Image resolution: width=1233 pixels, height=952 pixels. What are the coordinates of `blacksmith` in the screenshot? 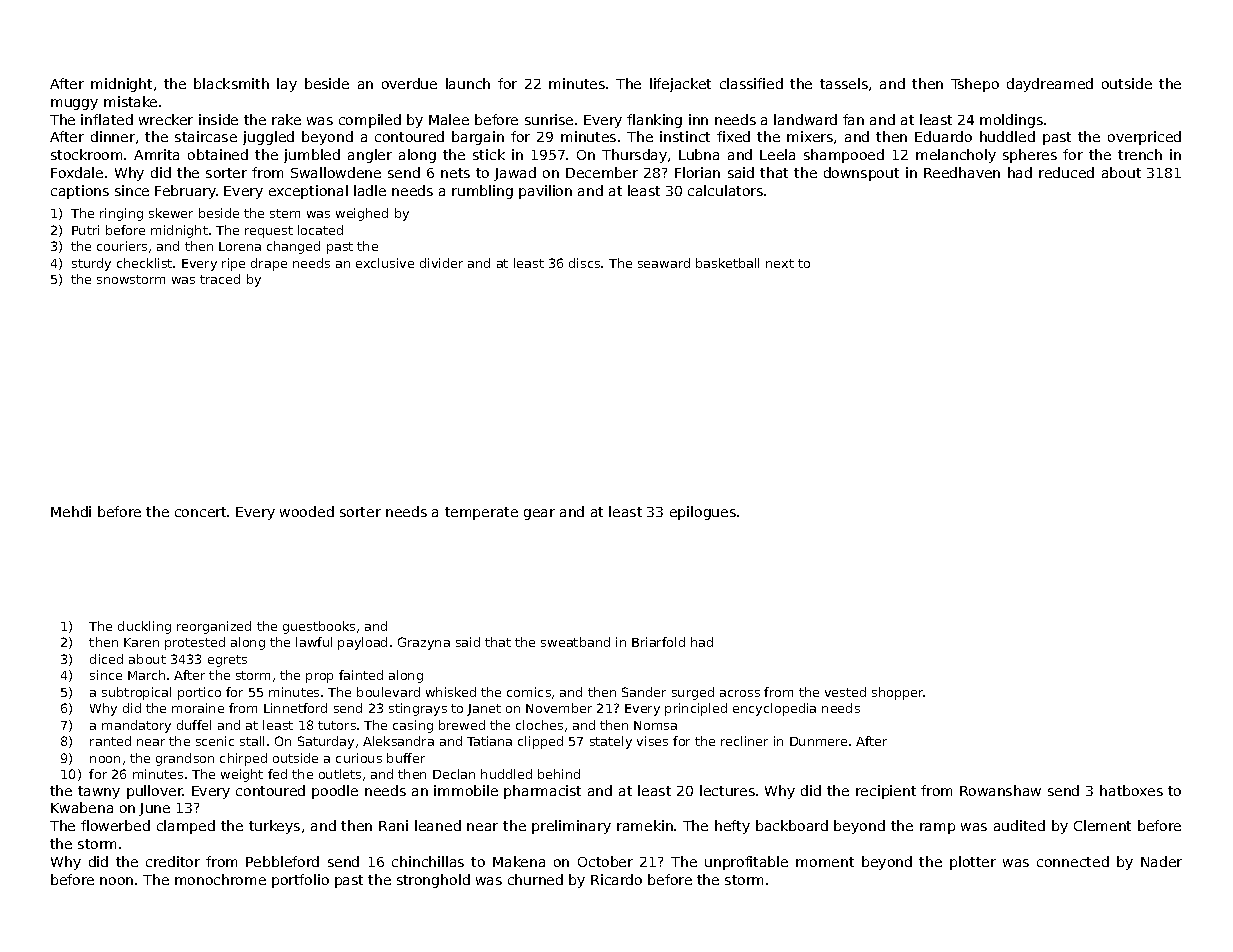 It's located at (231, 83).
